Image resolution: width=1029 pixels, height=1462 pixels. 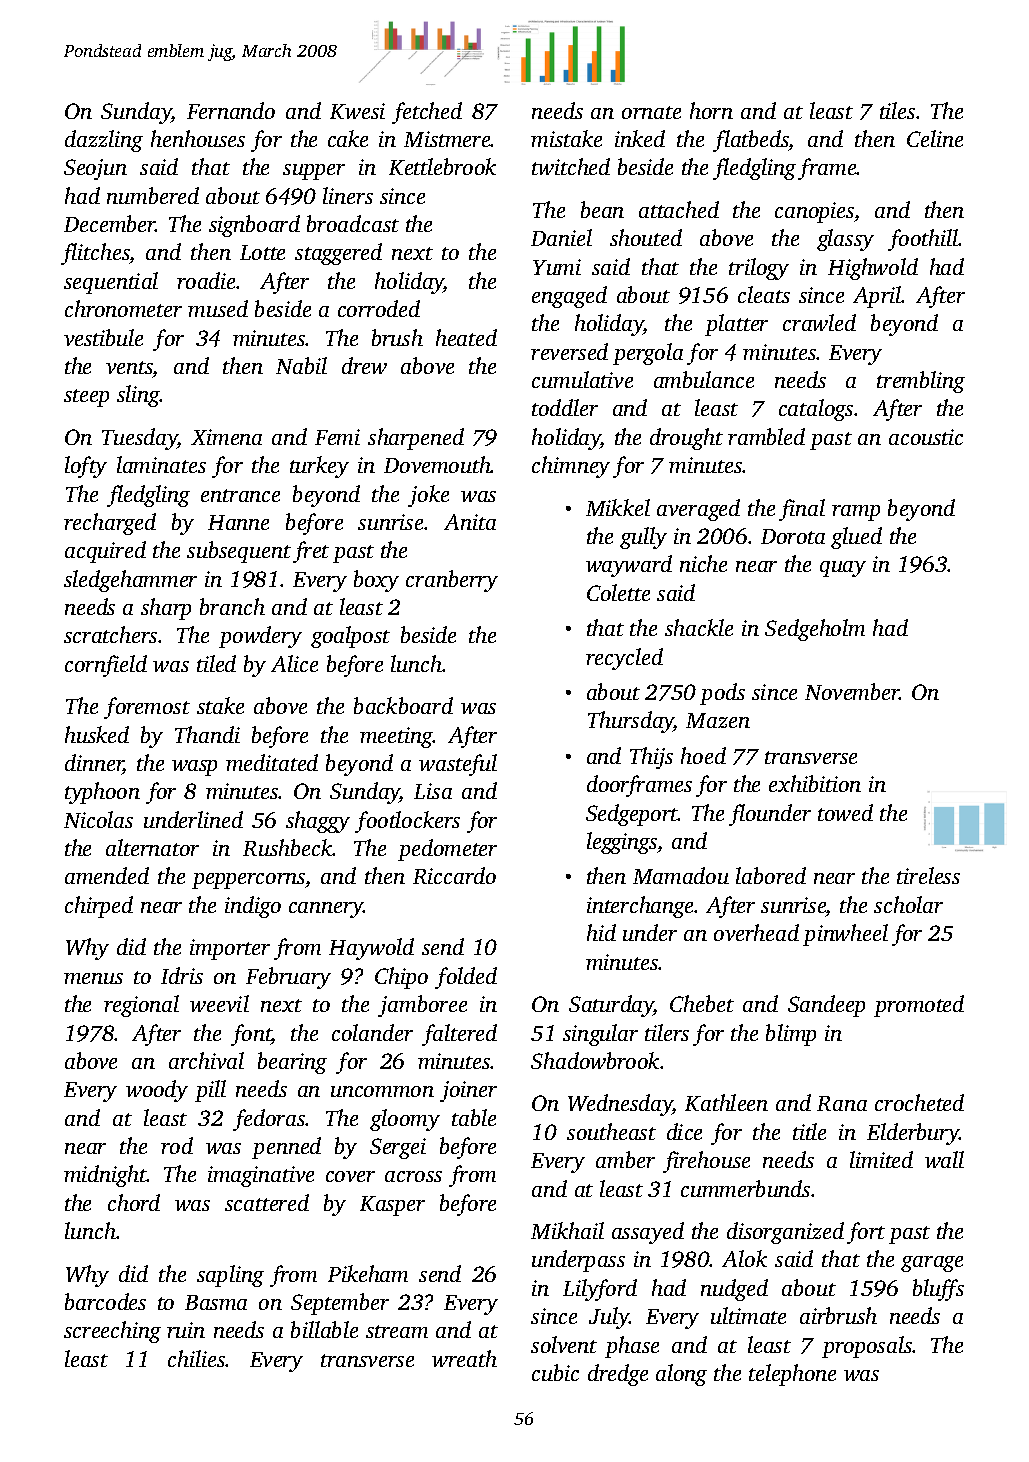 I want to click on chilies, so click(x=197, y=1358).
